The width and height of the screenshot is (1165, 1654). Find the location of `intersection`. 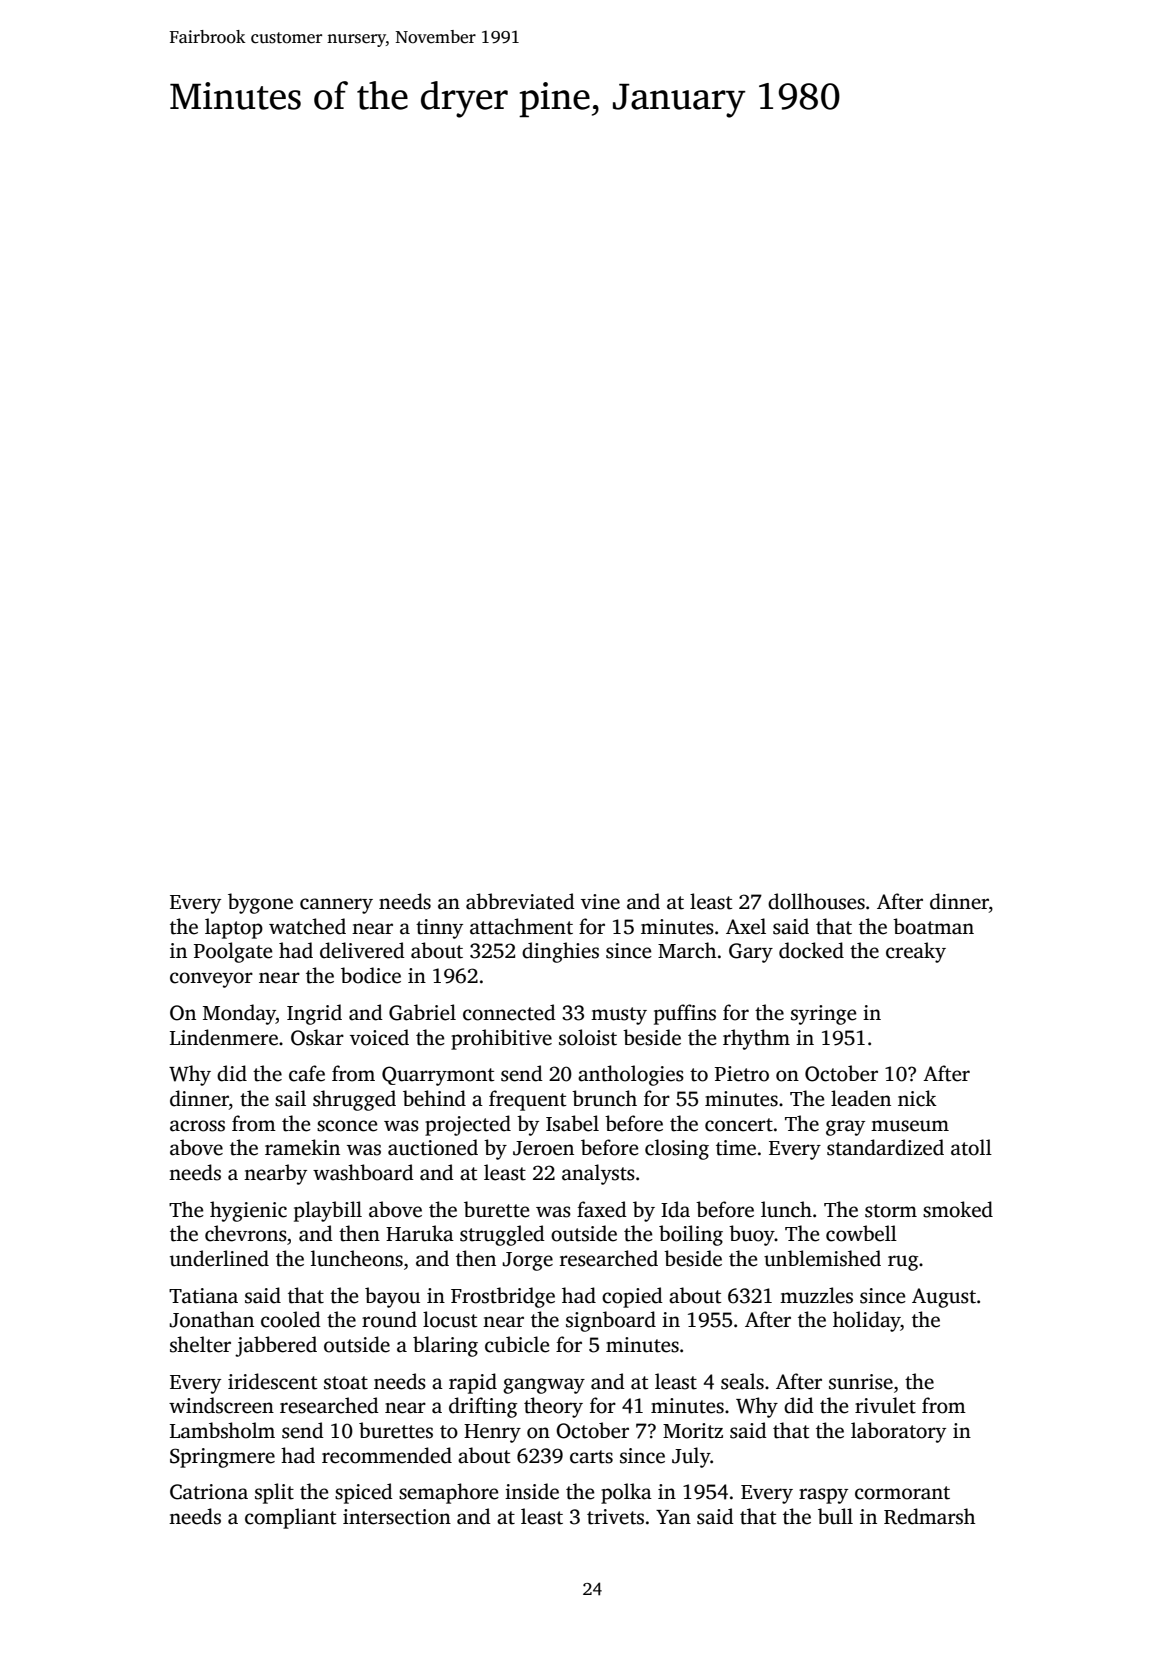

intersection is located at coordinates (397, 1517).
